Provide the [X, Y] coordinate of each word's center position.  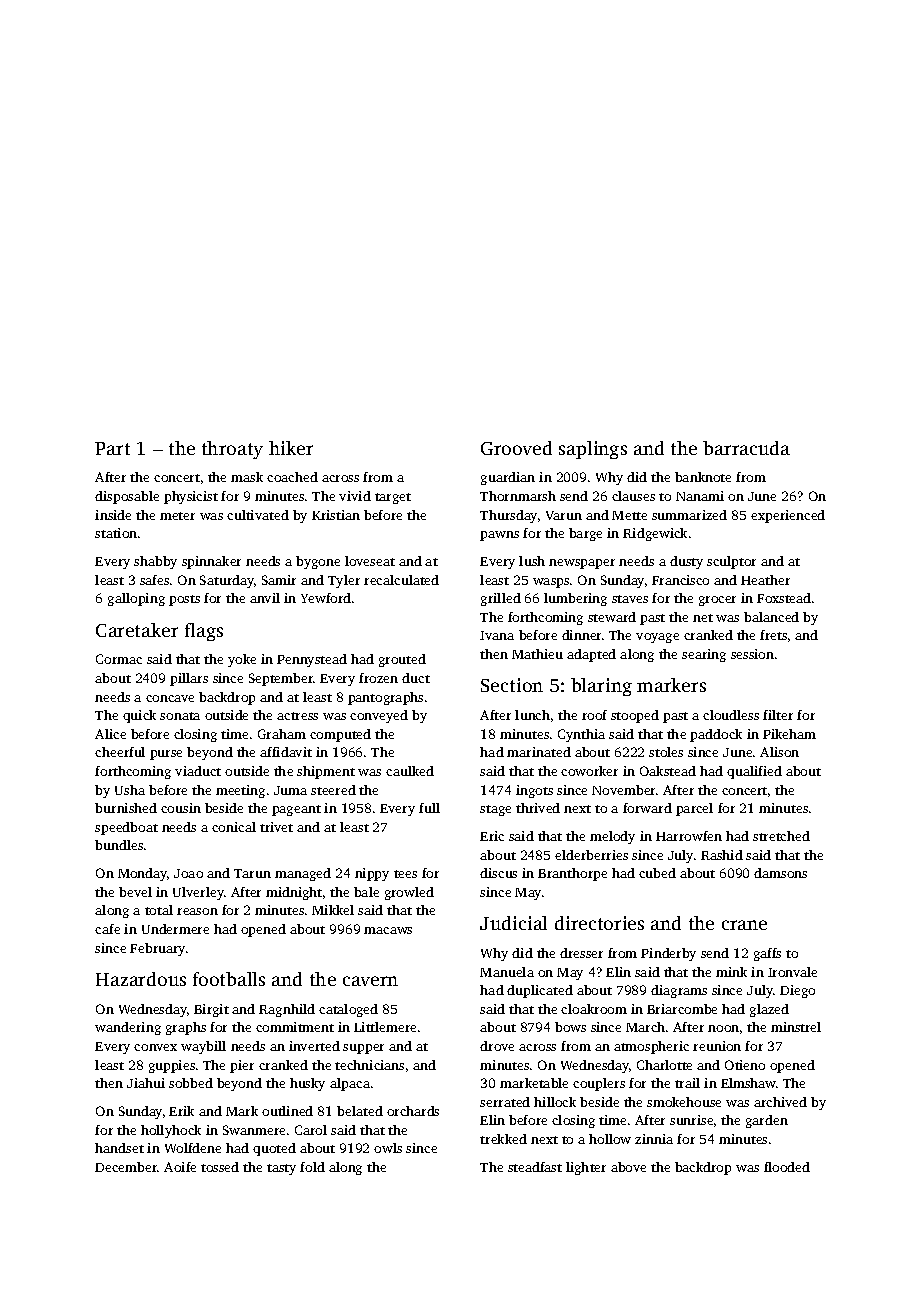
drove [497, 1046]
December [126, 1167]
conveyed [379, 716]
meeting [240, 791]
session [752, 654]
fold [312, 1167]
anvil [265, 598]
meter [177, 516]
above [628, 1167]
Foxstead [784, 598]
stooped [635, 716]
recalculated [401, 580]
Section [512, 685]
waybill [203, 1047]
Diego [797, 991]
